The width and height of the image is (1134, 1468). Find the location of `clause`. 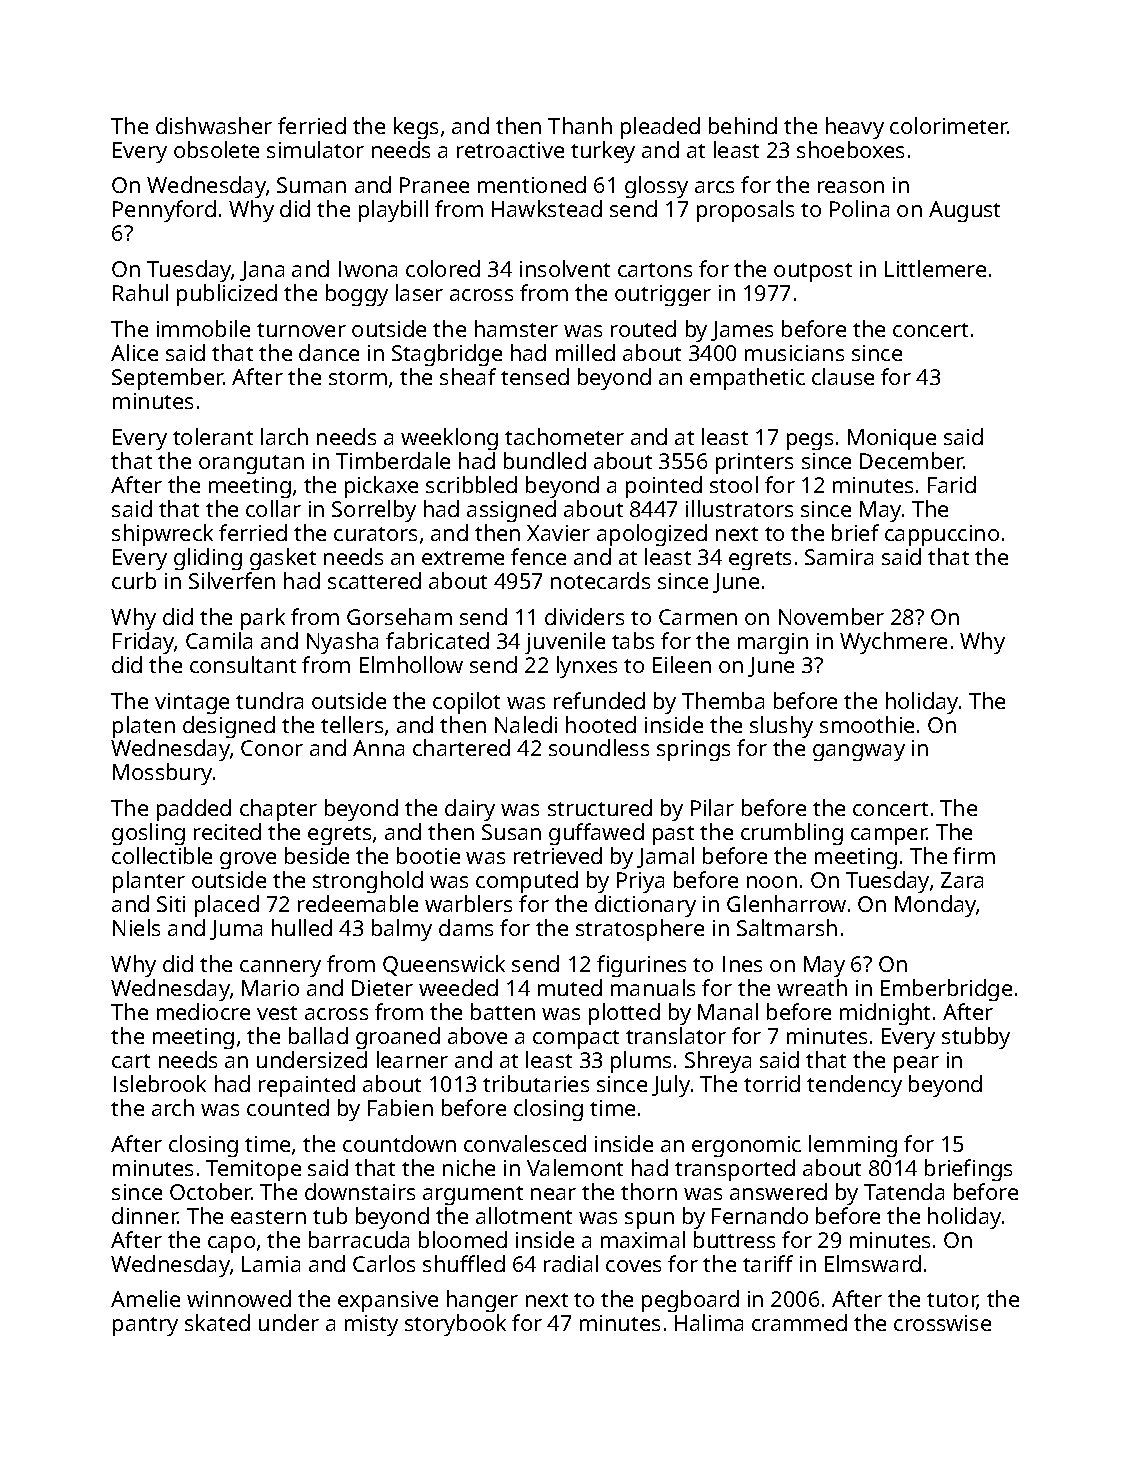

clause is located at coordinates (843, 376).
